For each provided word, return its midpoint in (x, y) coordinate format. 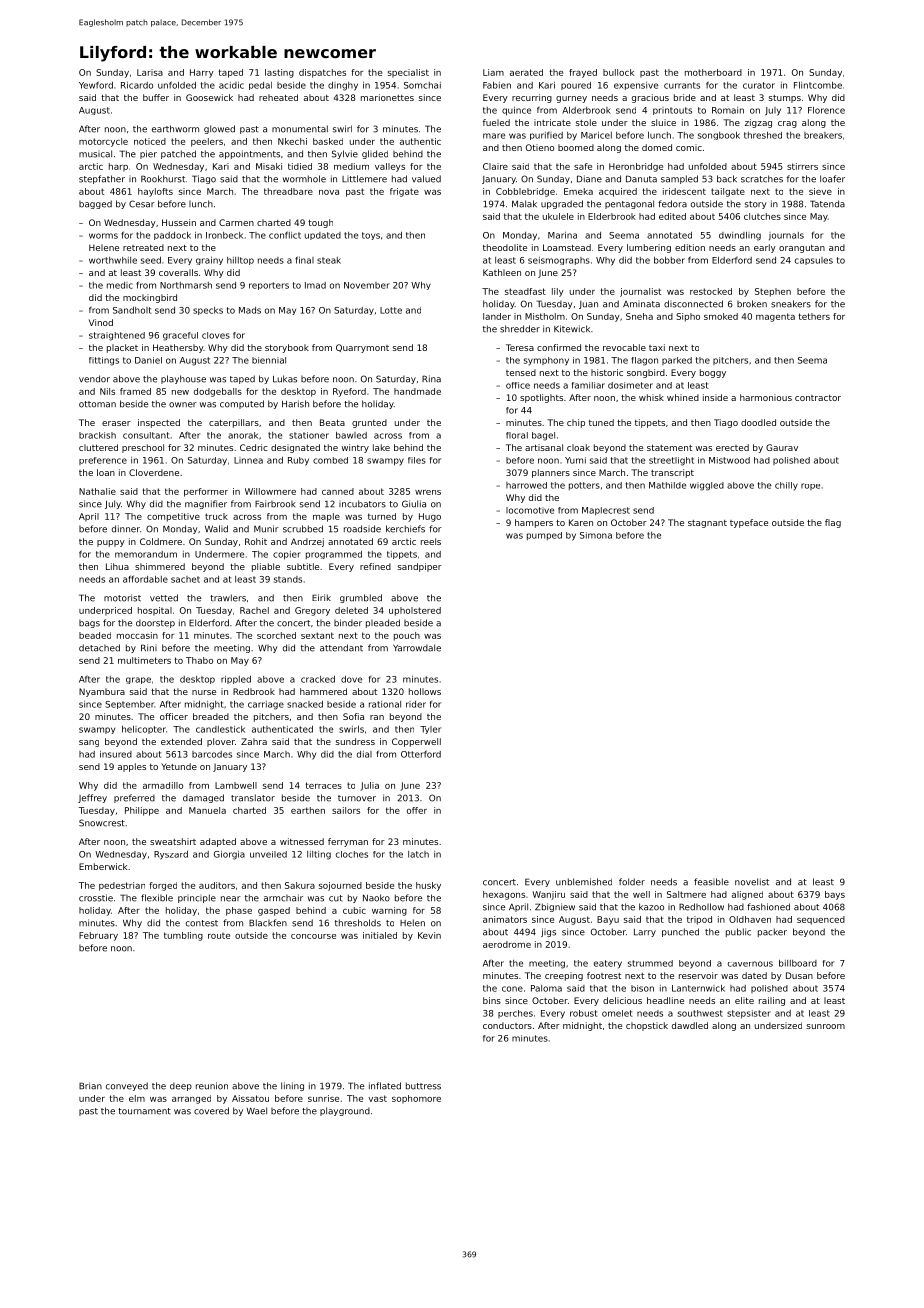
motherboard (713, 72)
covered (211, 1111)
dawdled (690, 1025)
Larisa (150, 72)
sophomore (416, 1099)
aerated (526, 72)
